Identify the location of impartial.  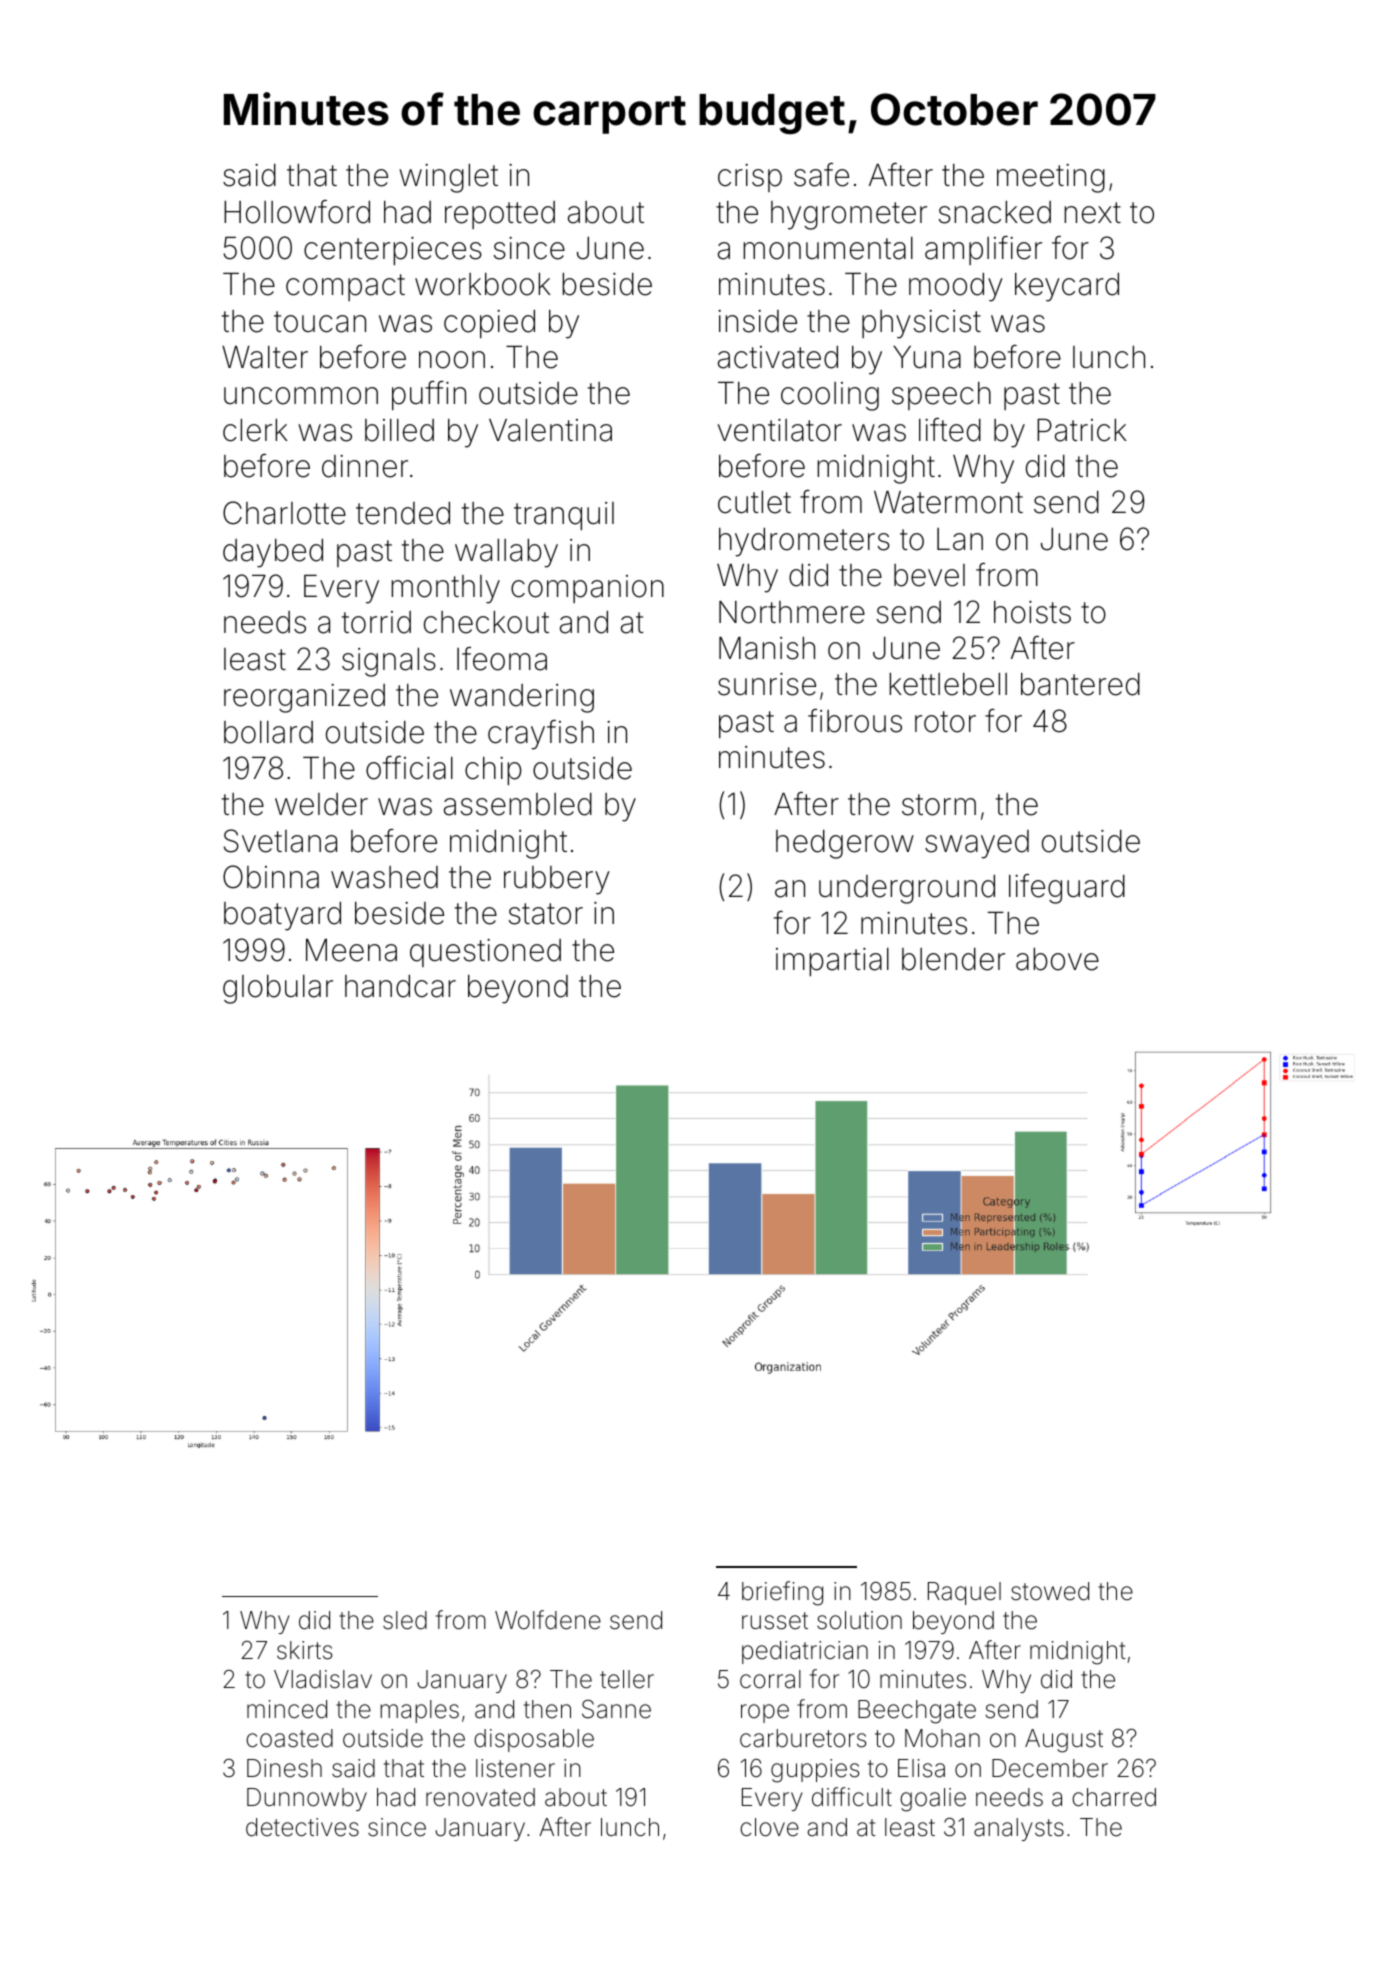
(832, 962).
